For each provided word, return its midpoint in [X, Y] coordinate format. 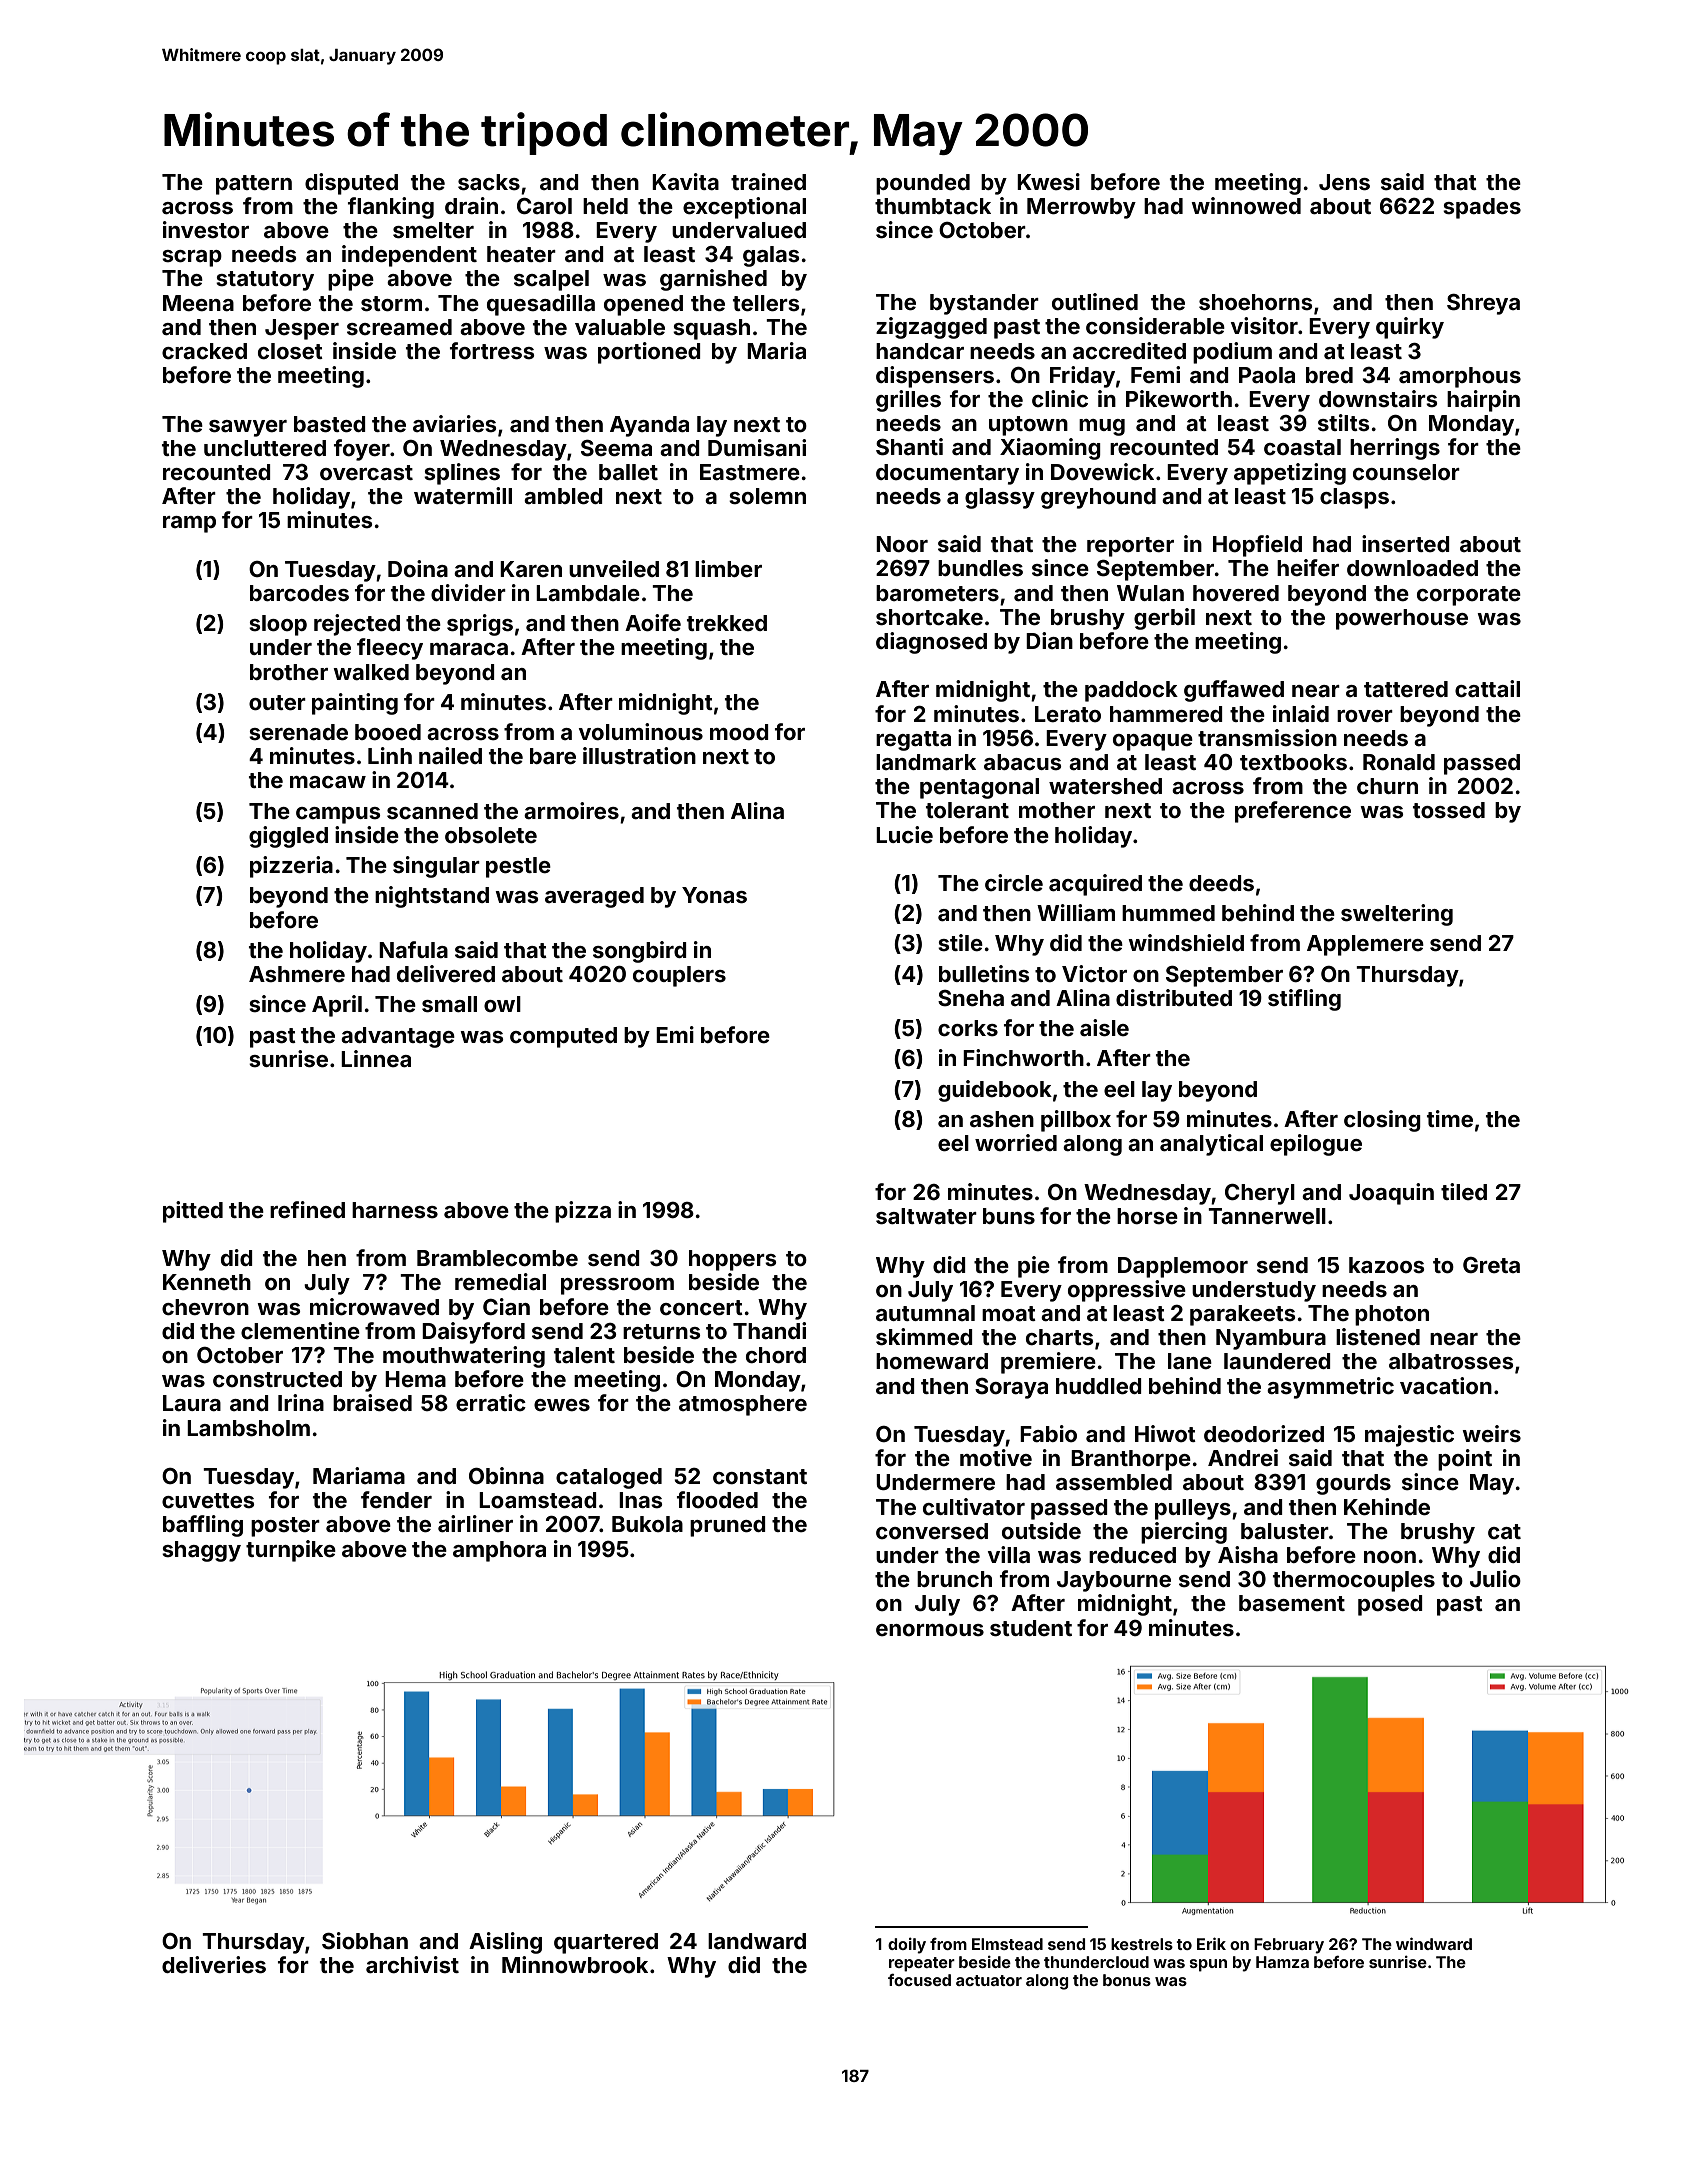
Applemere [1365, 945]
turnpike [291, 1551]
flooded [717, 1499]
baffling [203, 1526]
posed [1390, 1605]
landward [757, 1941]
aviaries [455, 423]
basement [1292, 1603]
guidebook [995, 1091]
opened [643, 305]
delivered [446, 973]
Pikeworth [1179, 398]
